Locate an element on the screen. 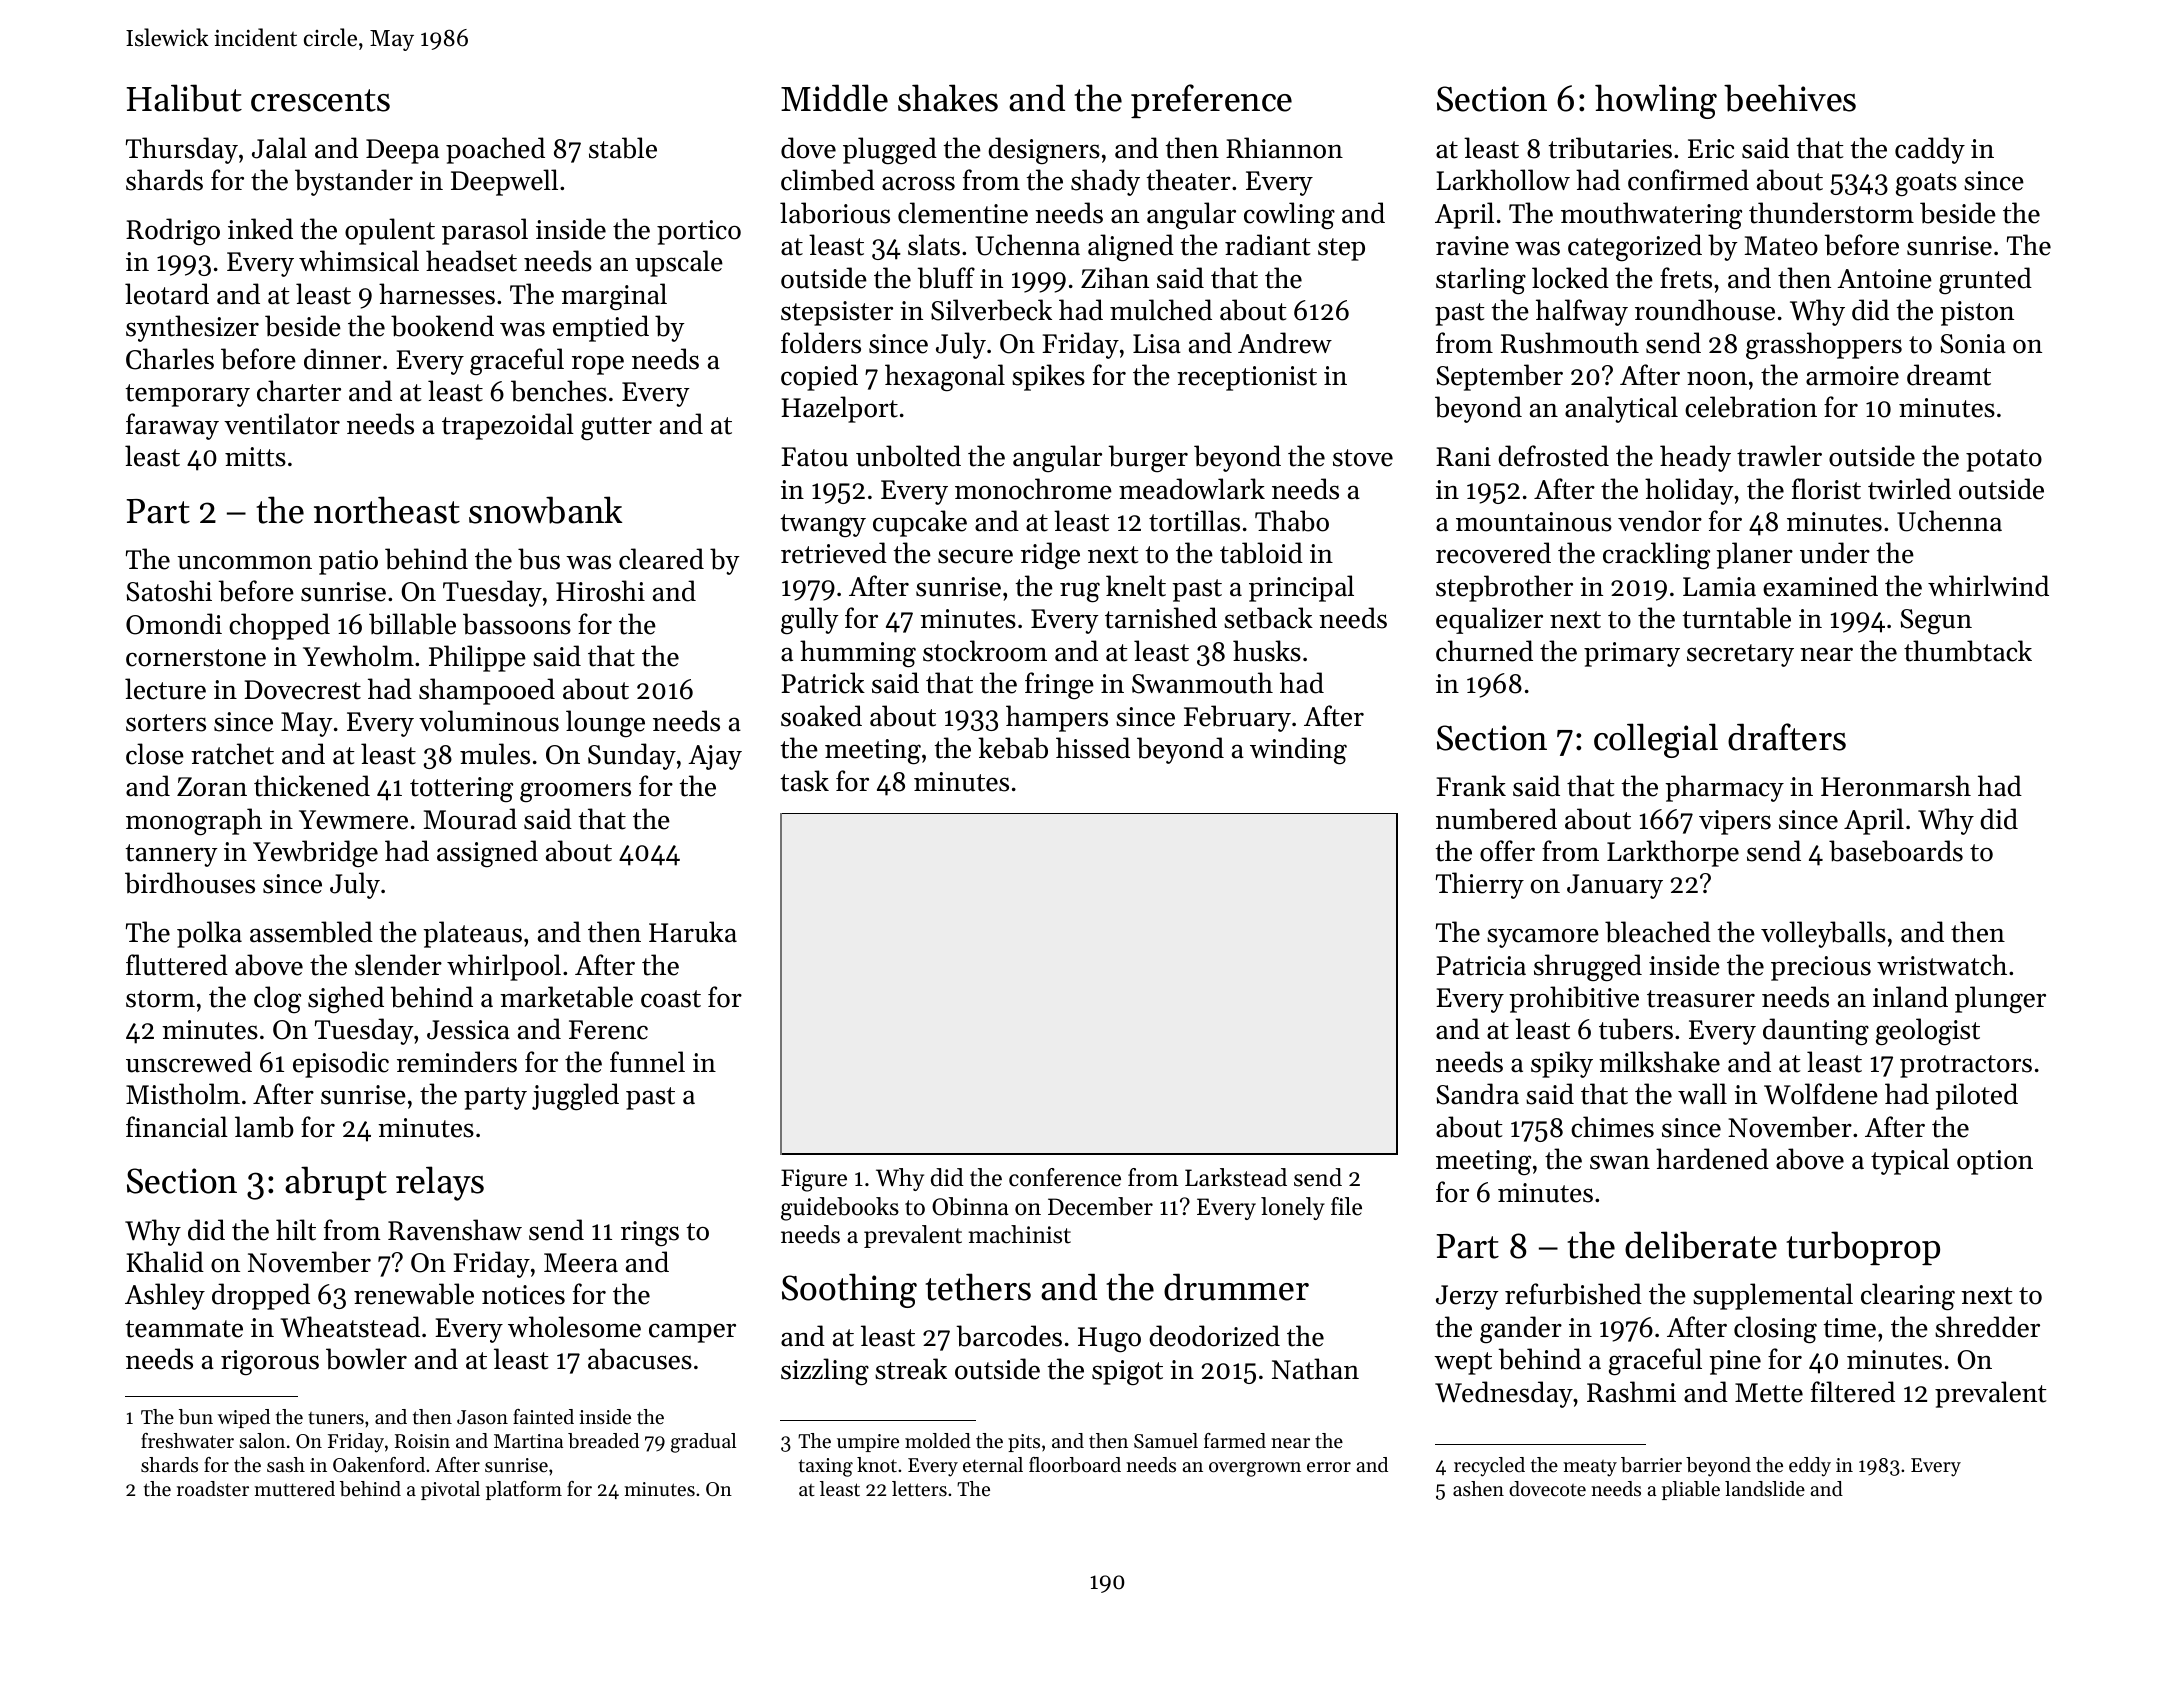  crescents is located at coordinates (320, 100).
